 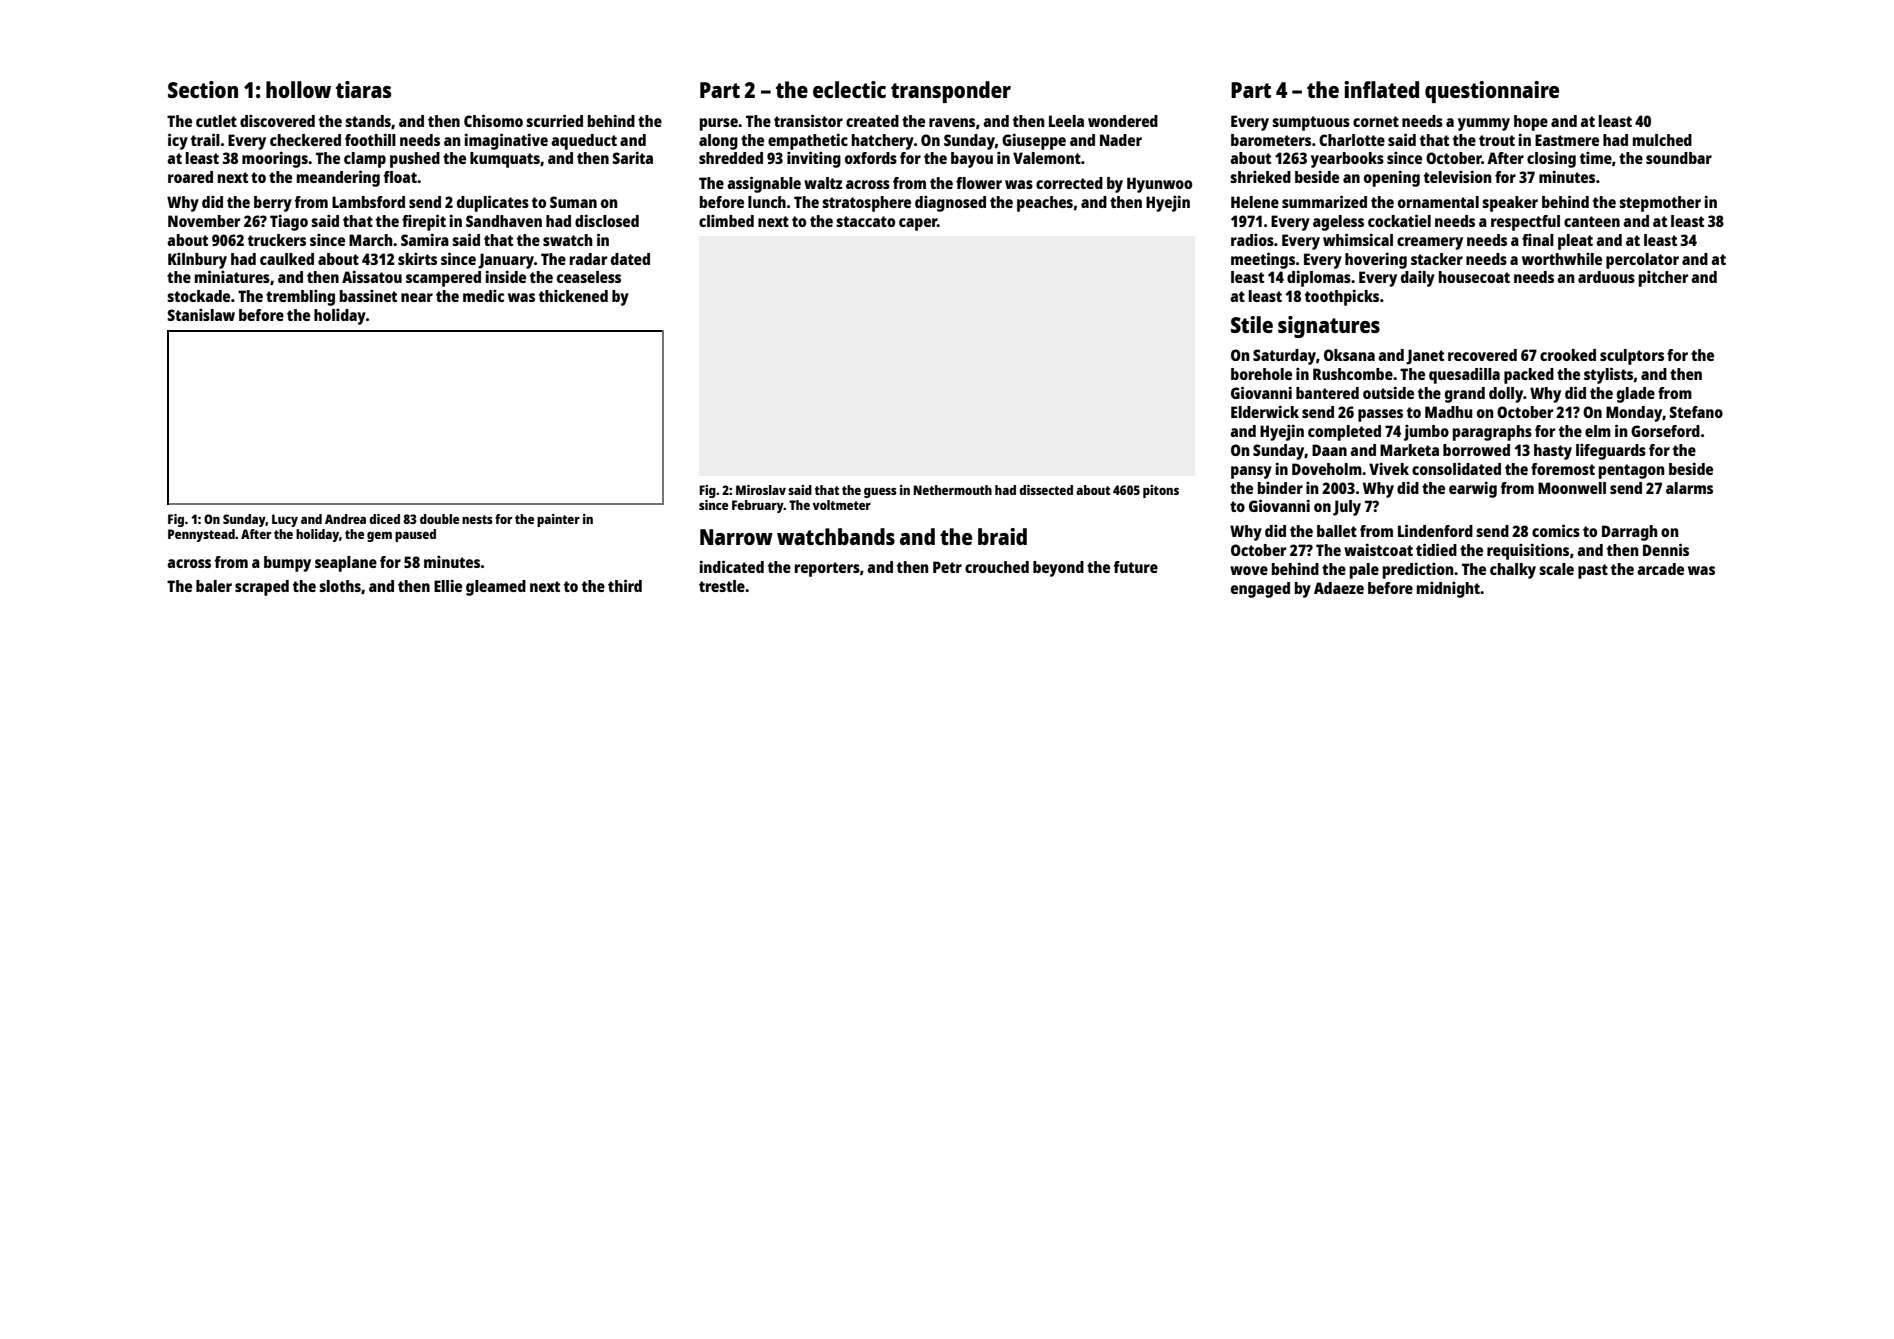 I want to click on requisitions, so click(x=1528, y=551).
